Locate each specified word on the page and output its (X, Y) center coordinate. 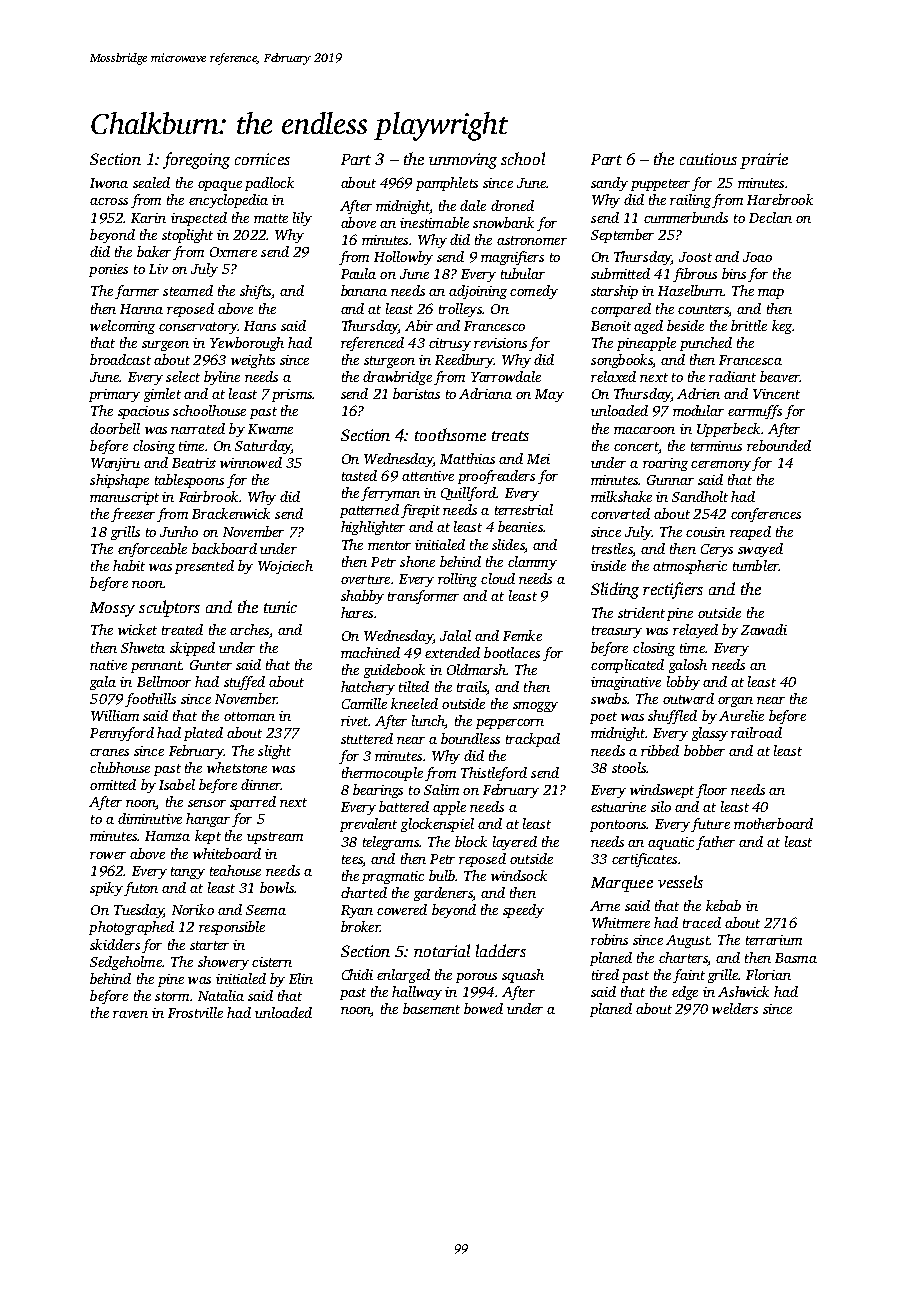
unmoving (463, 161)
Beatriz (194, 463)
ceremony (721, 466)
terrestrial (524, 509)
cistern (272, 962)
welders (735, 1008)
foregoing (196, 160)
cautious (708, 159)
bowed (483, 1008)
